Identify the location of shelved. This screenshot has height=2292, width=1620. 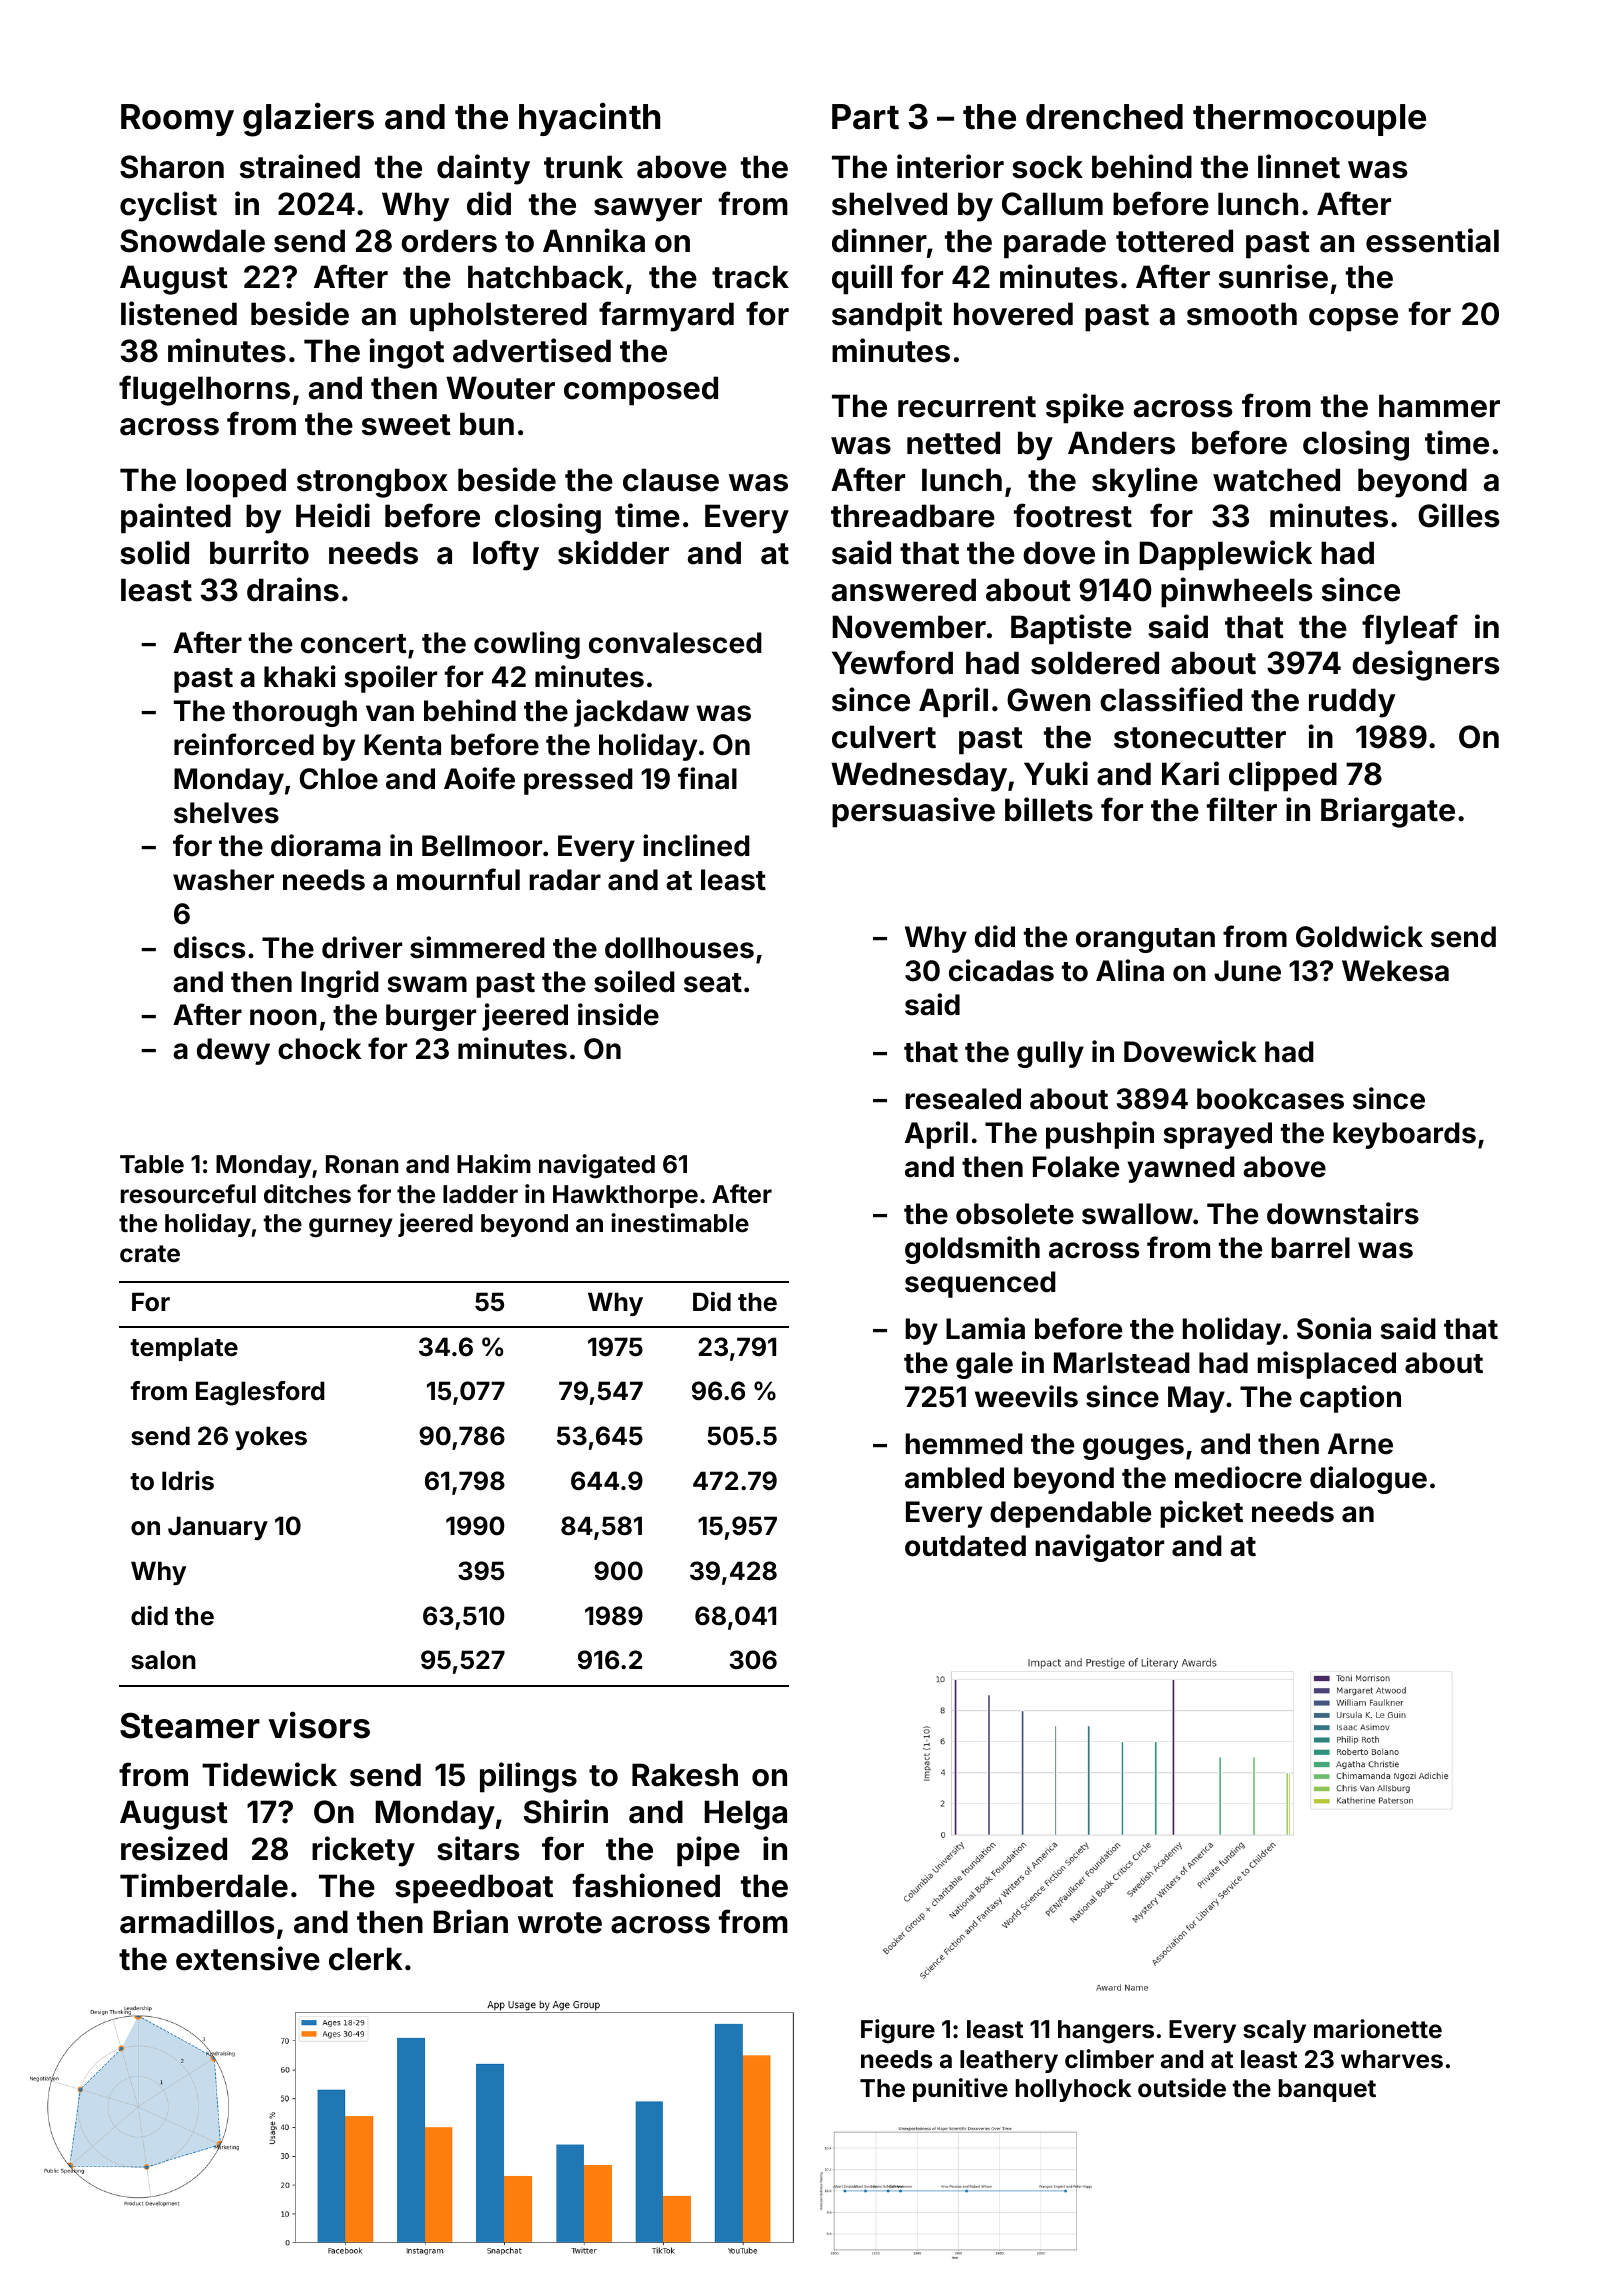
(889, 204).
